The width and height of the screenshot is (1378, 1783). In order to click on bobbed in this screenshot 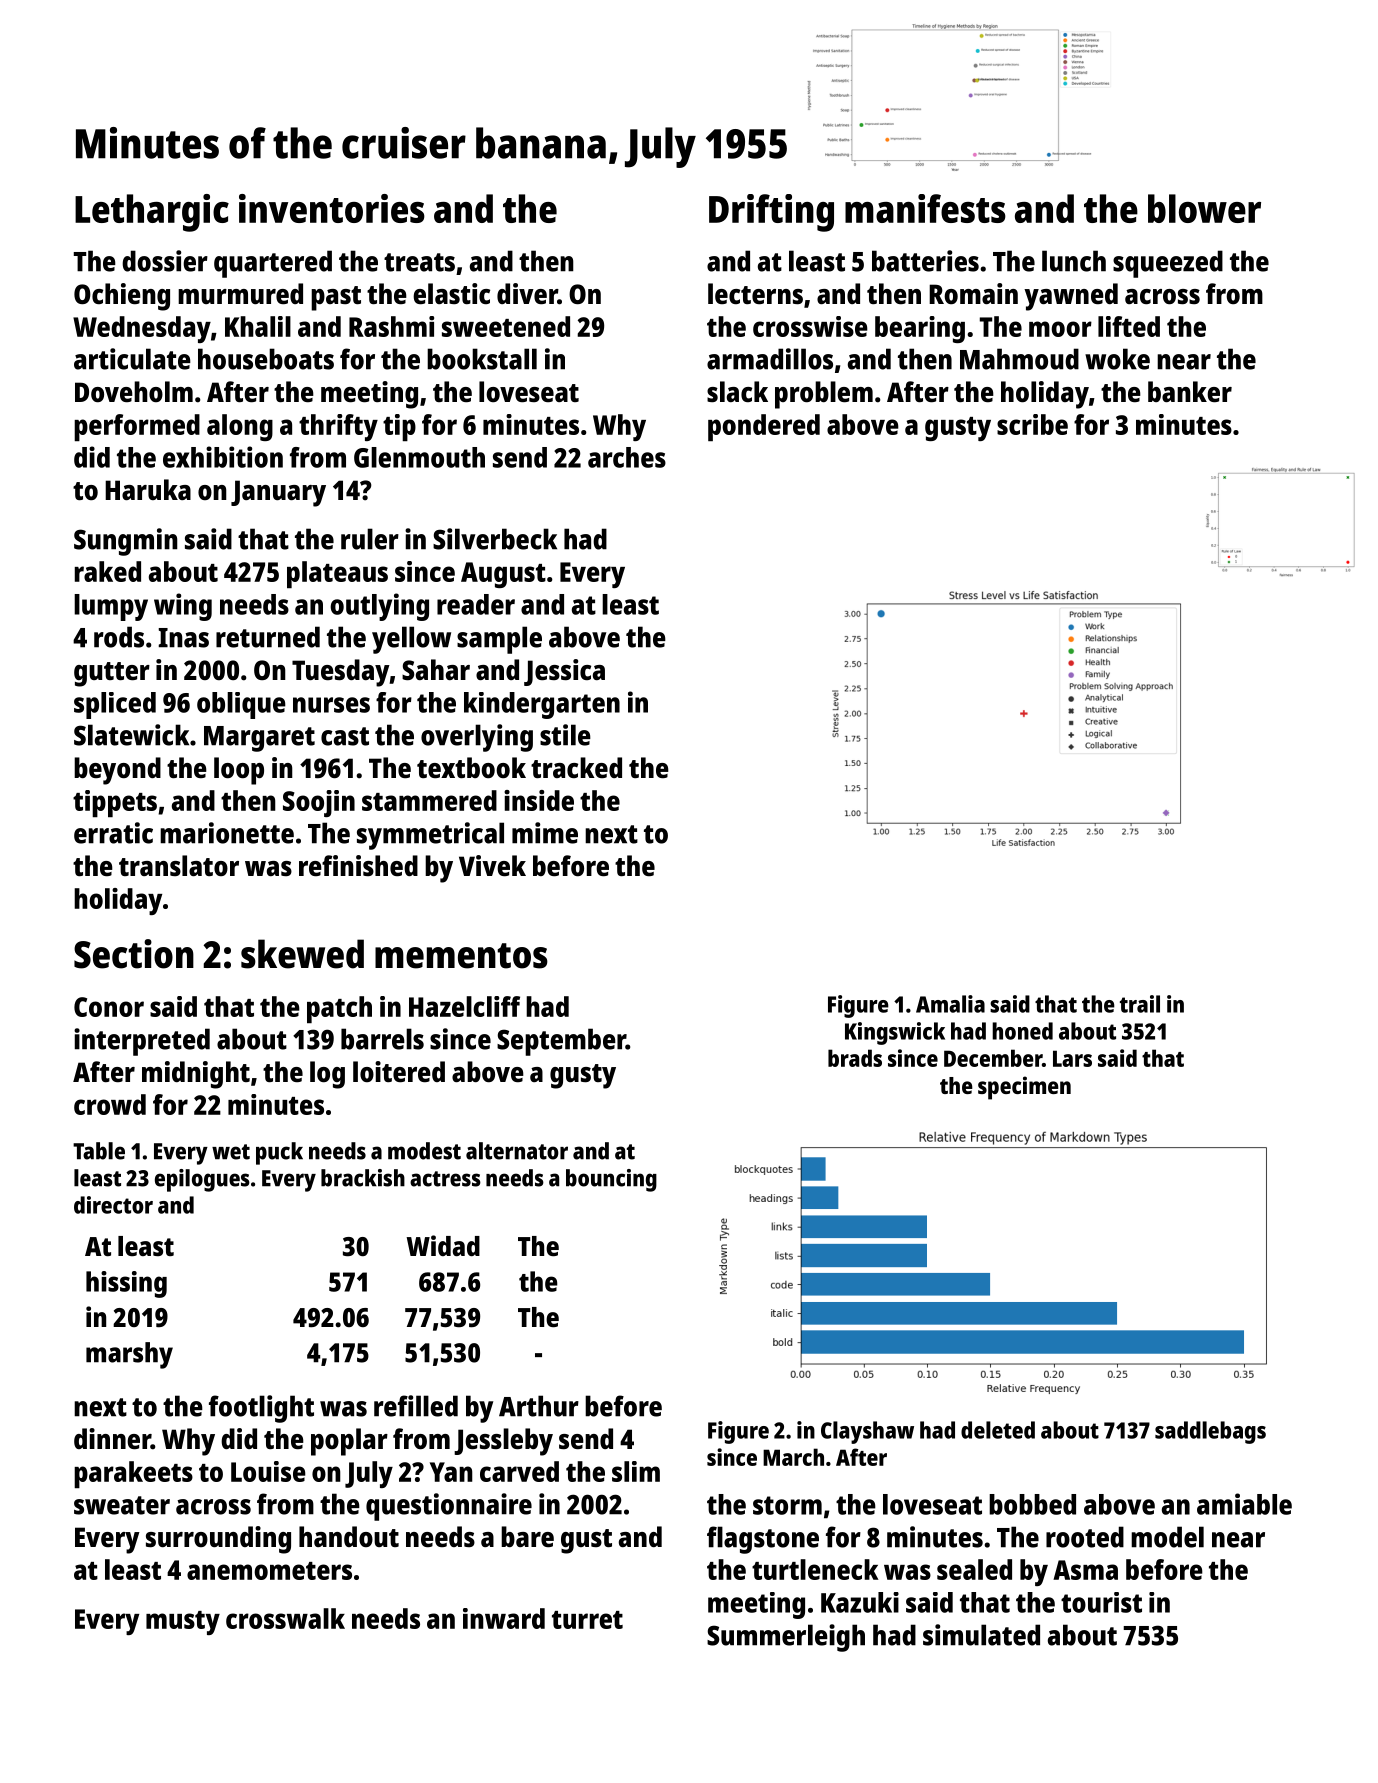, I will do `click(1032, 1504)`.
